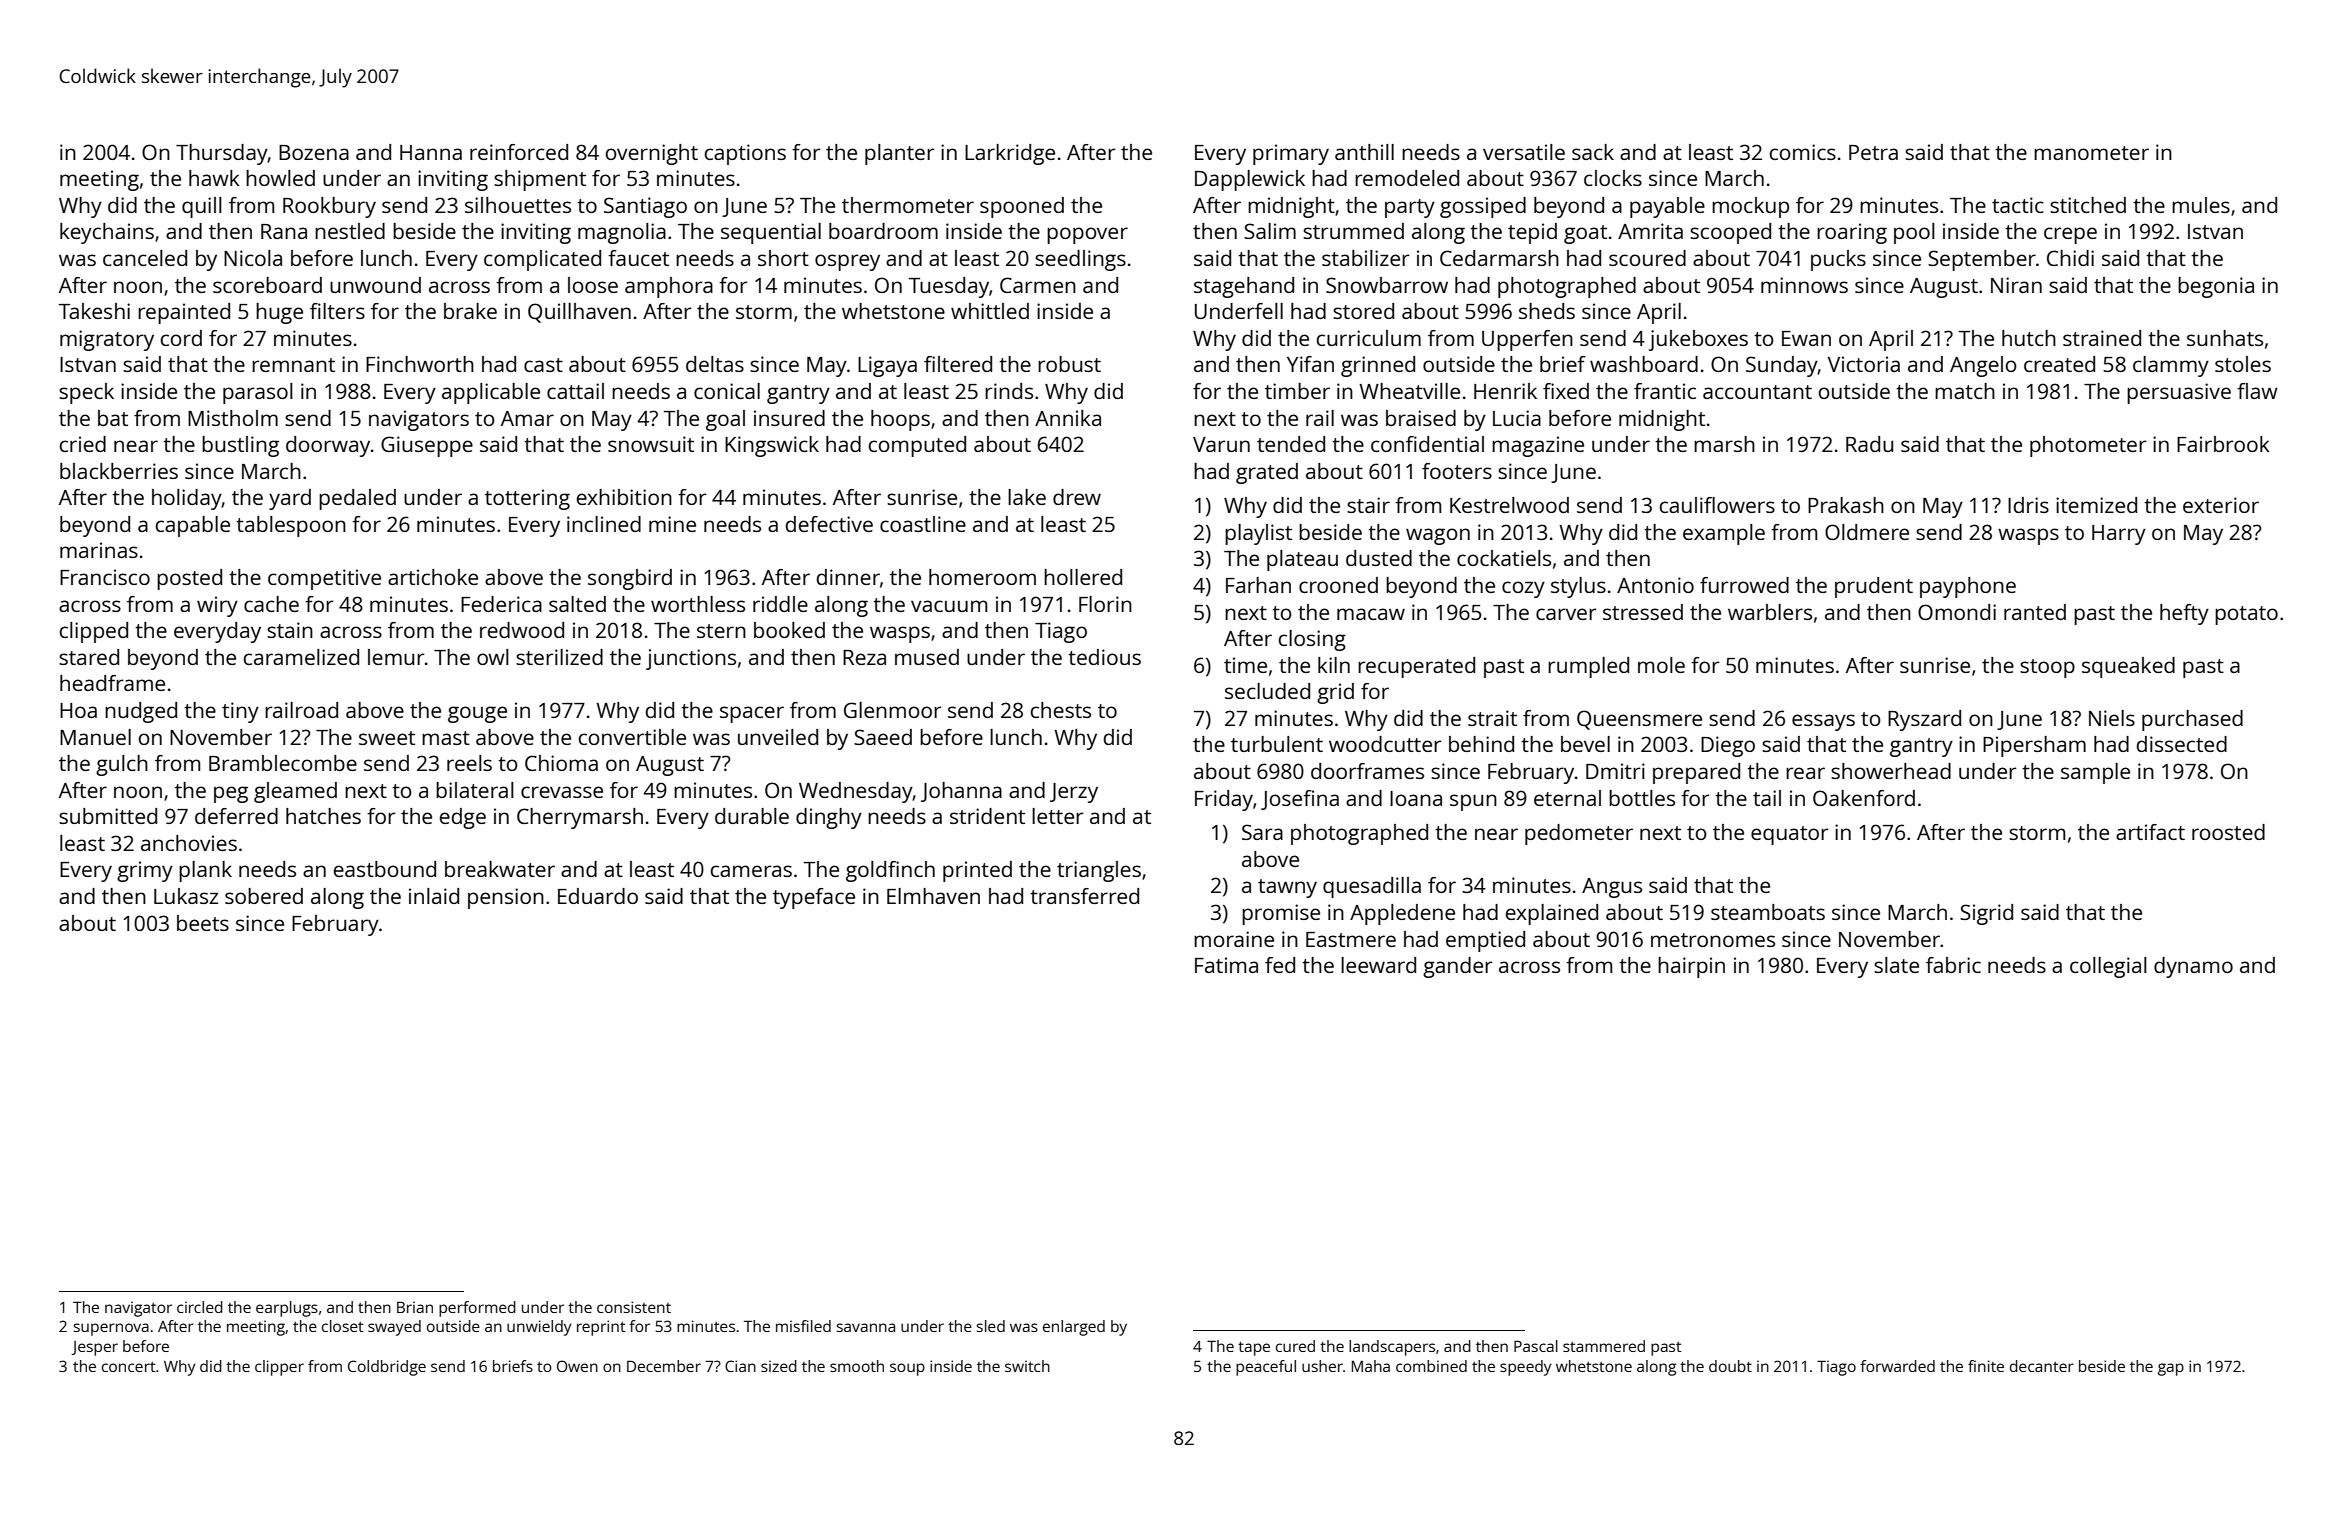  What do you see at coordinates (691, 659) in the page?
I see `junctions` at bounding box center [691, 659].
